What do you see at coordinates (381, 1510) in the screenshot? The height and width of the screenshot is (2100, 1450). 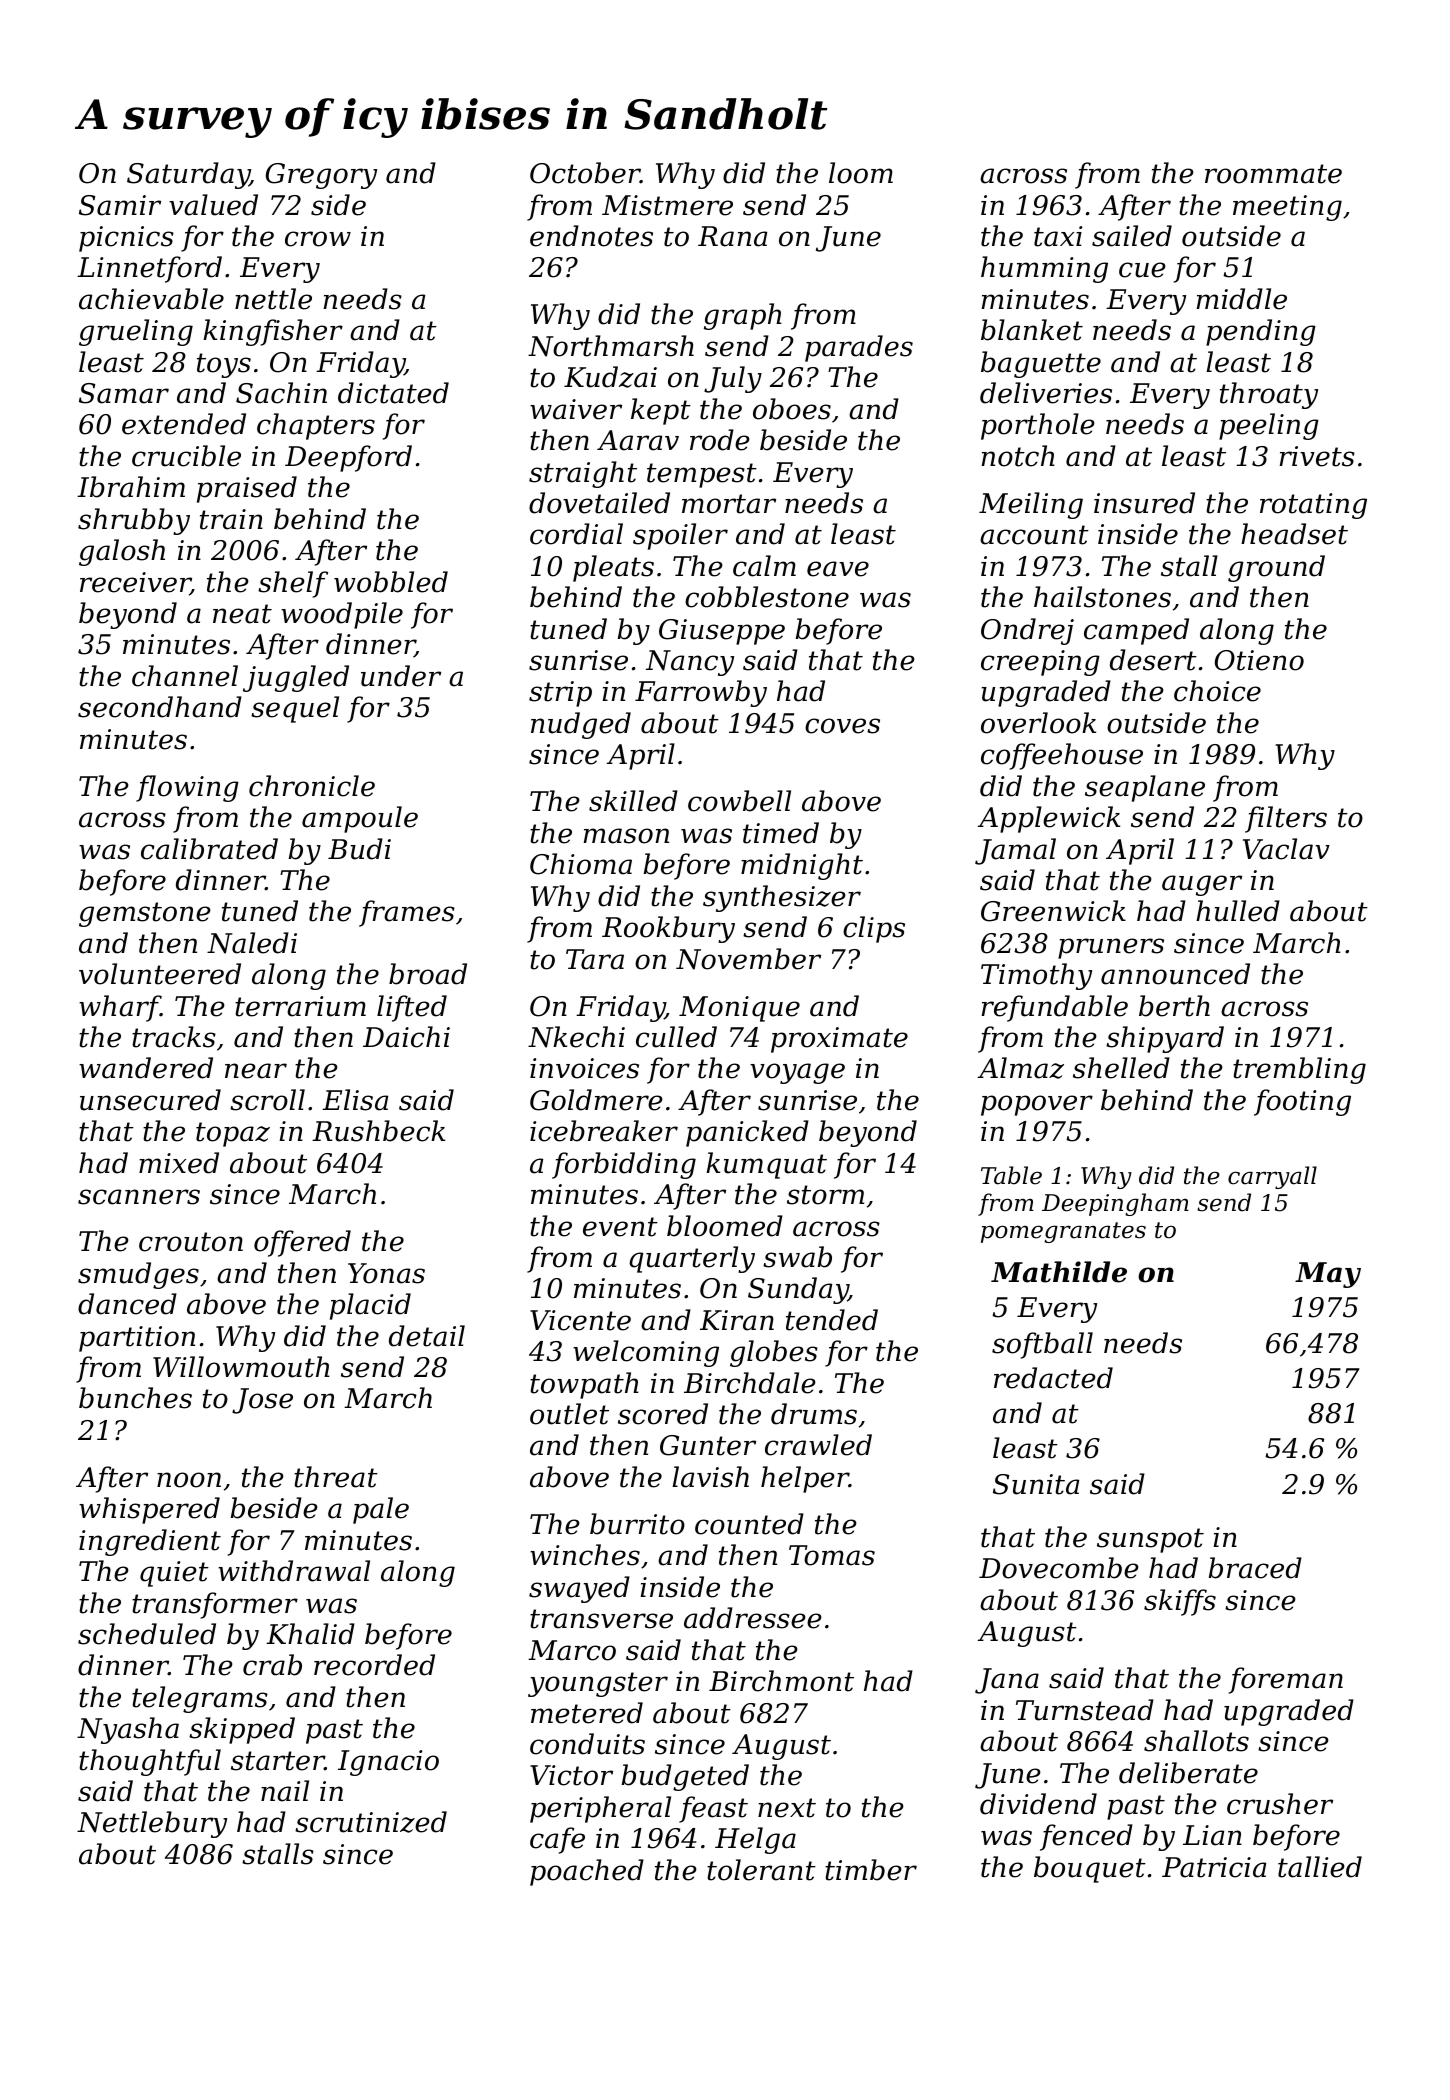 I see `pale` at bounding box center [381, 1510].
